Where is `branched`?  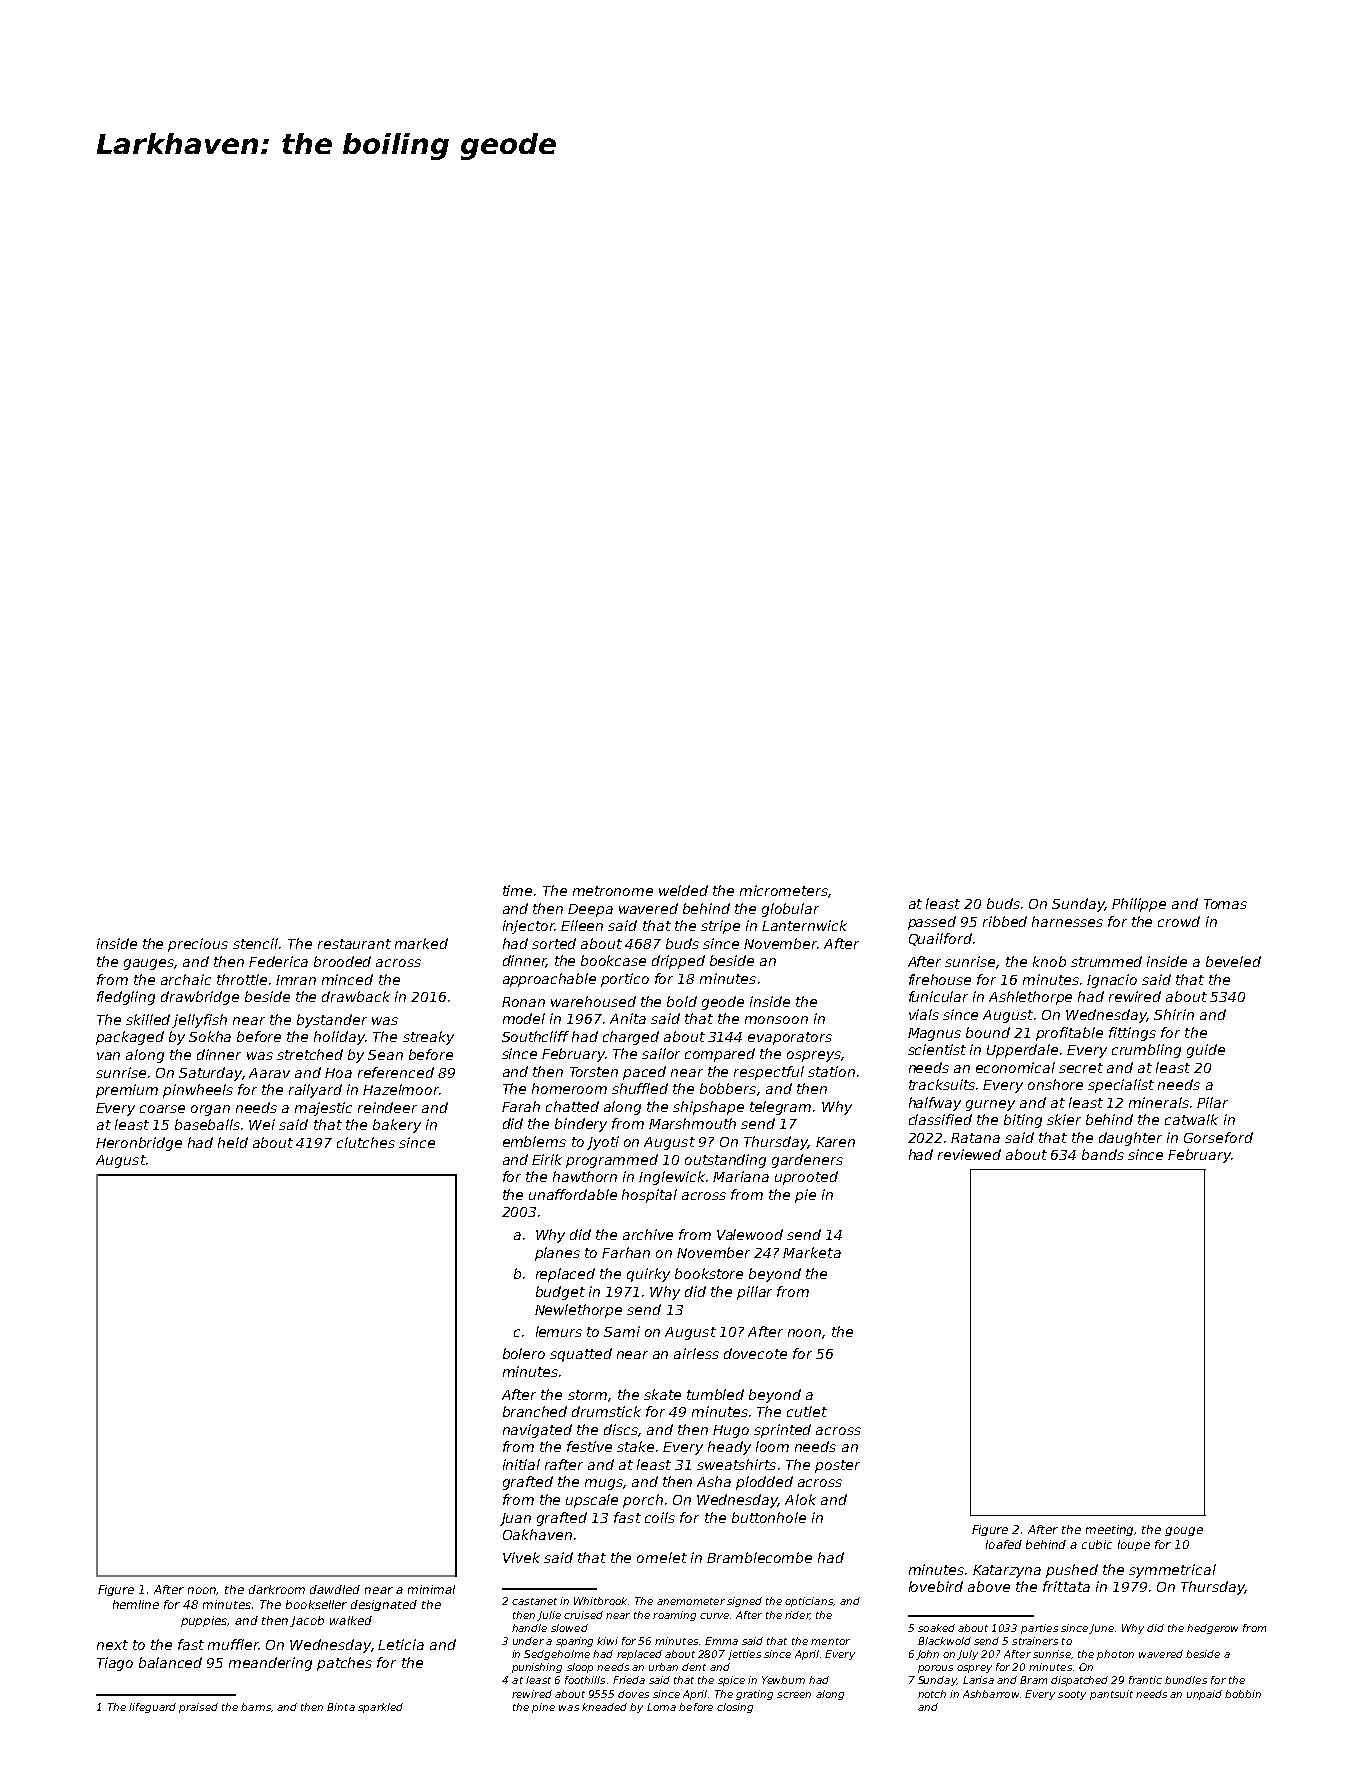 branched is located at coordinates (535, 1411).
